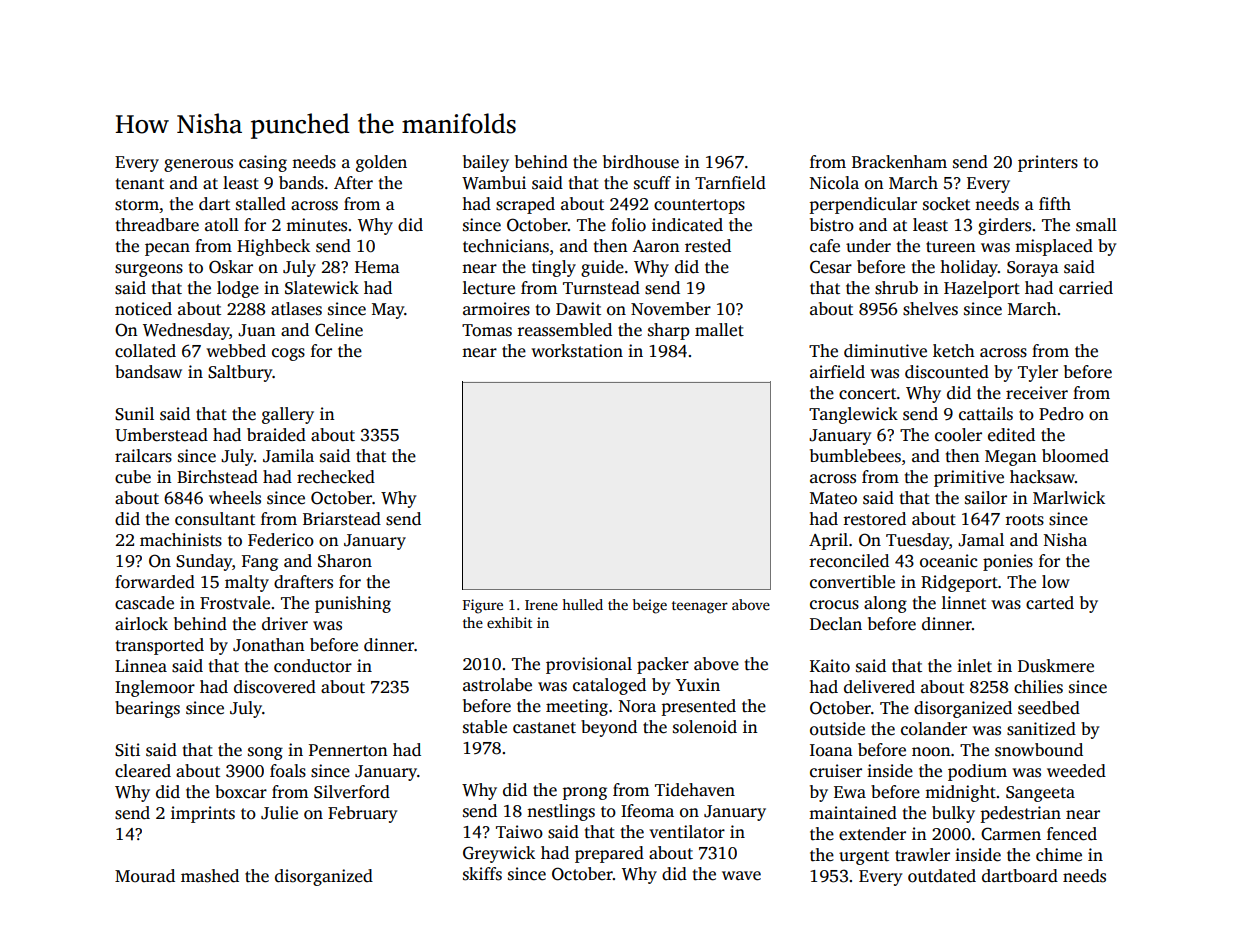 The height and width of the document is (952, 1233). I want to click on minutes, so click(316, 225).
